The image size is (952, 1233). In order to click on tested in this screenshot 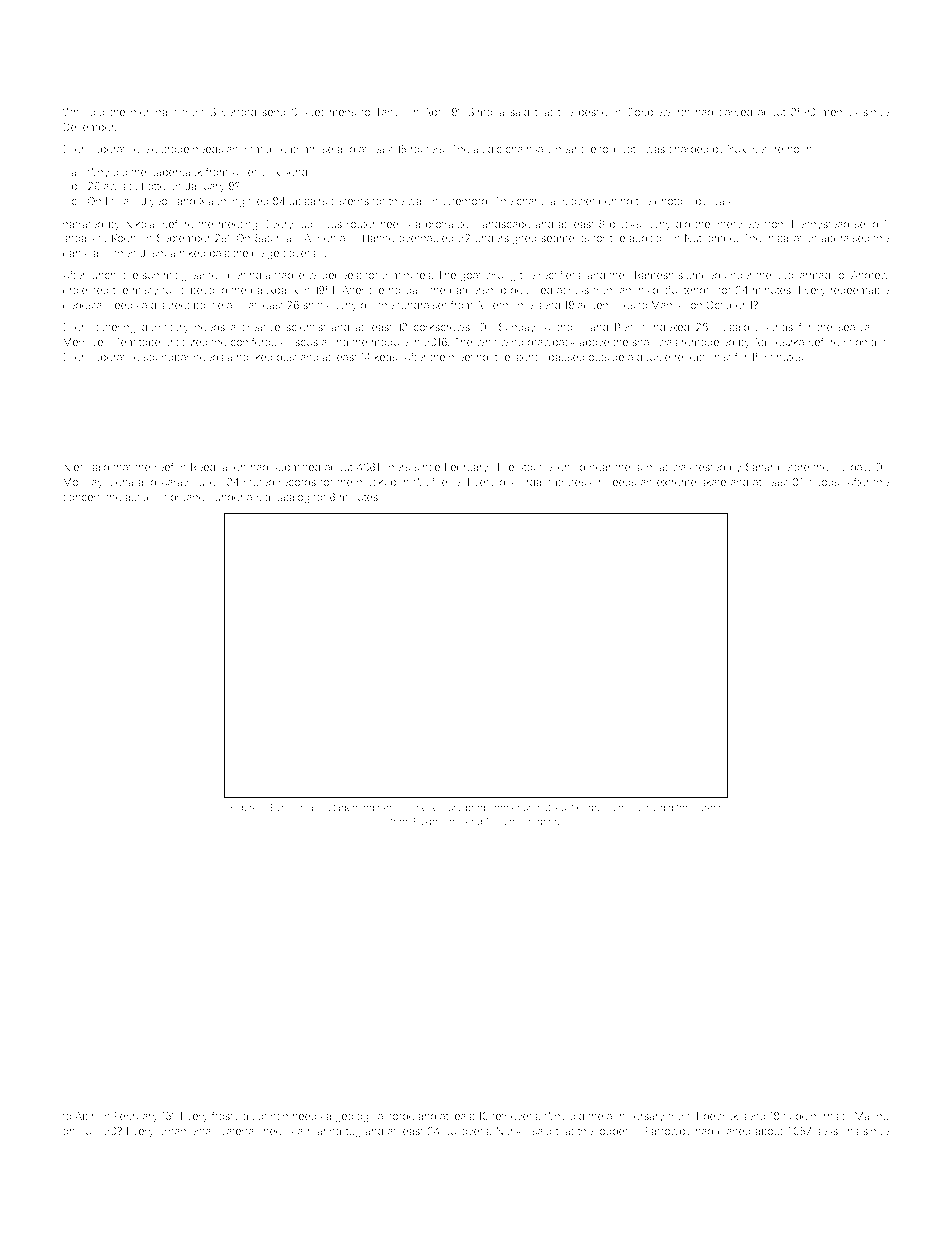, I will do `click(710, 467)`.
